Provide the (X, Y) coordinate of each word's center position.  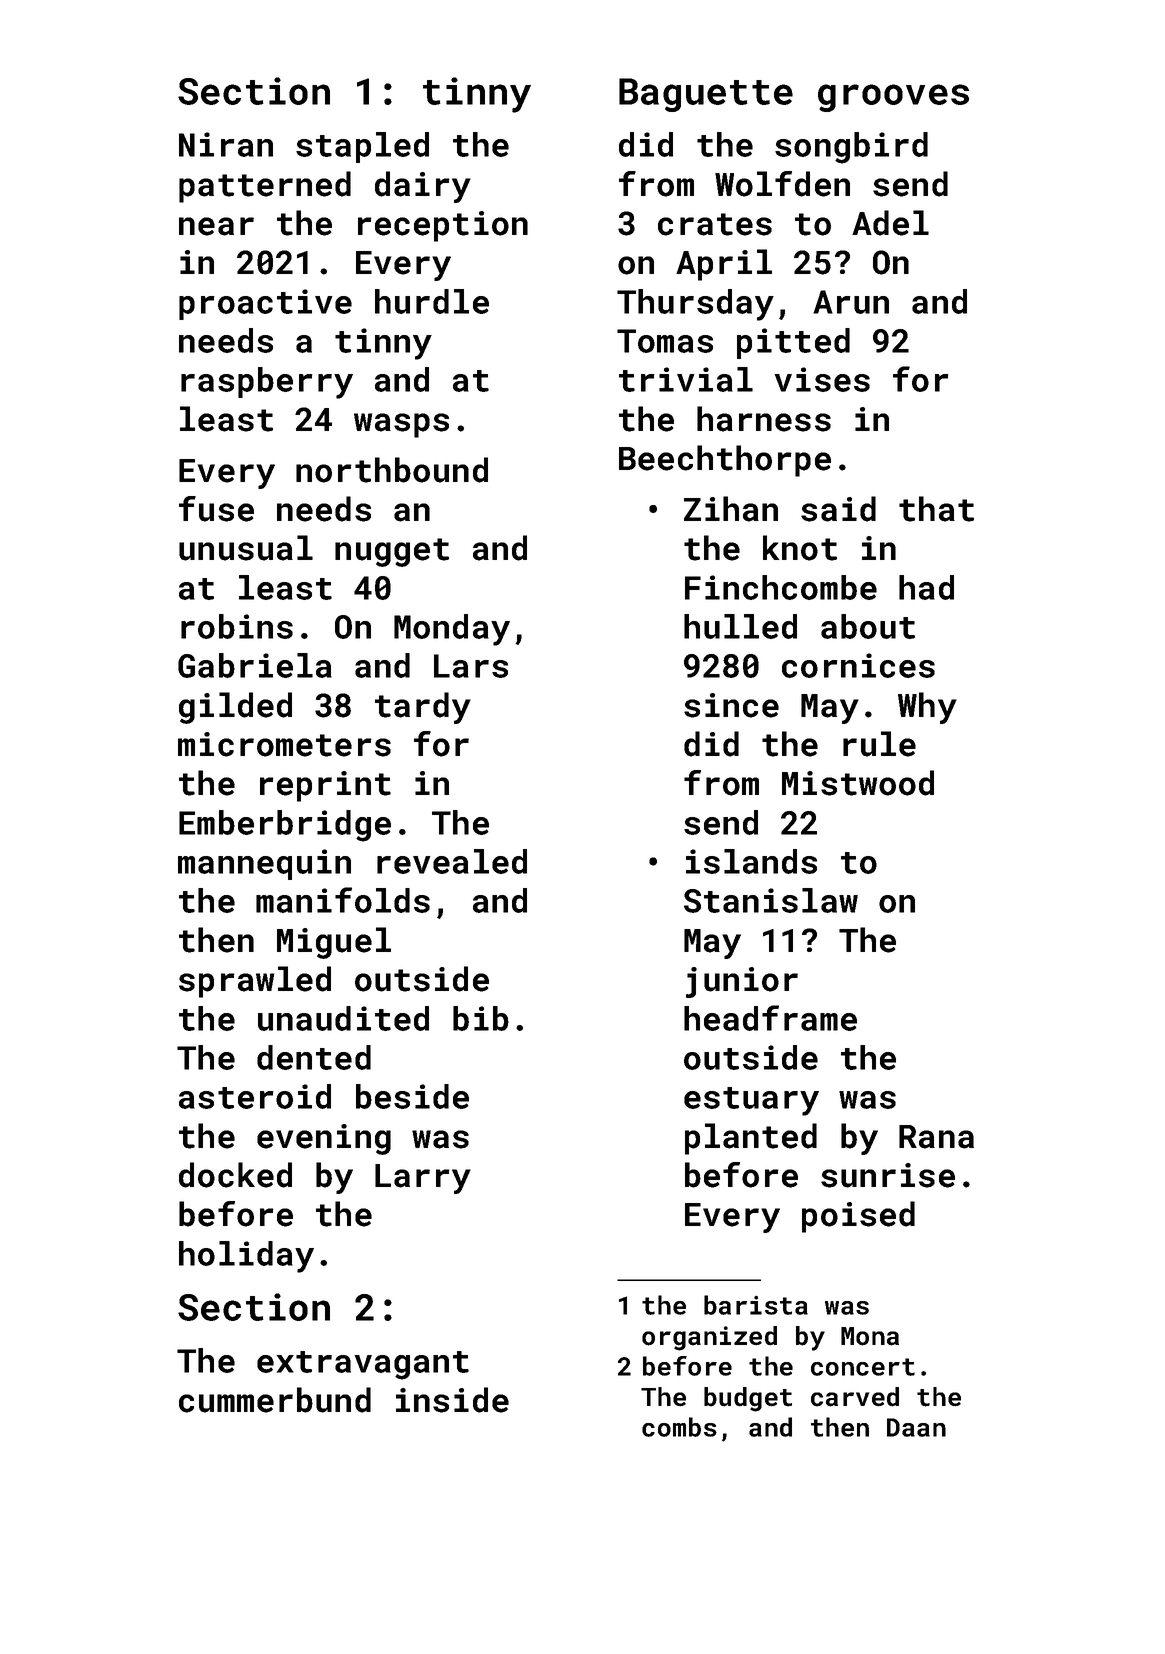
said (838, 509)
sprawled (255, 982)
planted (751, 1139)
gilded (235, 708)
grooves (893, 98)
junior (742, 982)
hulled (740, 626)
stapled (362, 147)
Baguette (706, 95)
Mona (870, 1336)
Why (927, 708)
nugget (392, 552)
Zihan (731, 509)
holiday (246, 1257)
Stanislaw (771, 900)
